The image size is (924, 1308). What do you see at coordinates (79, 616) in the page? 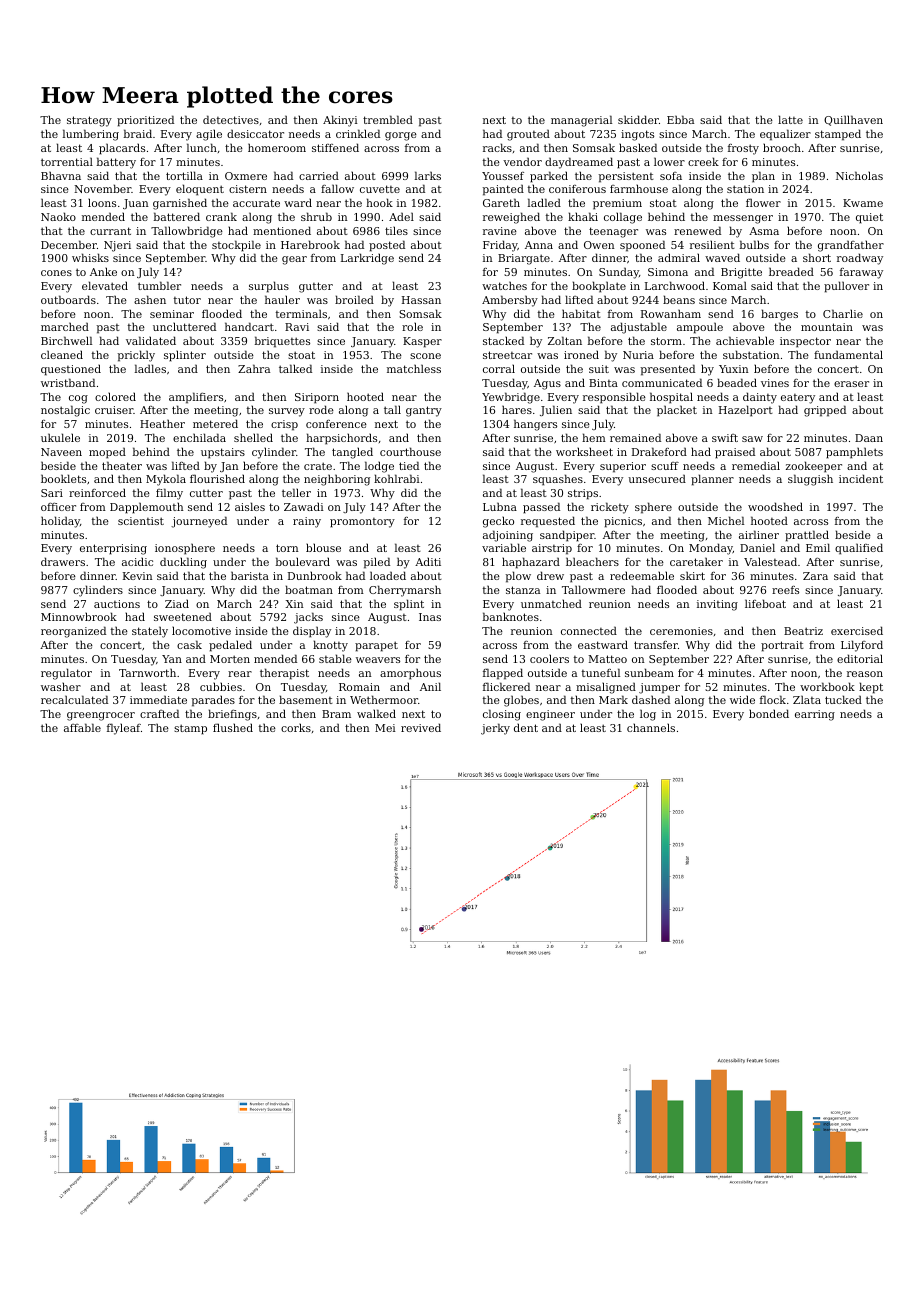
I see `Minnowbrook` at bounding box center [79, 616].
